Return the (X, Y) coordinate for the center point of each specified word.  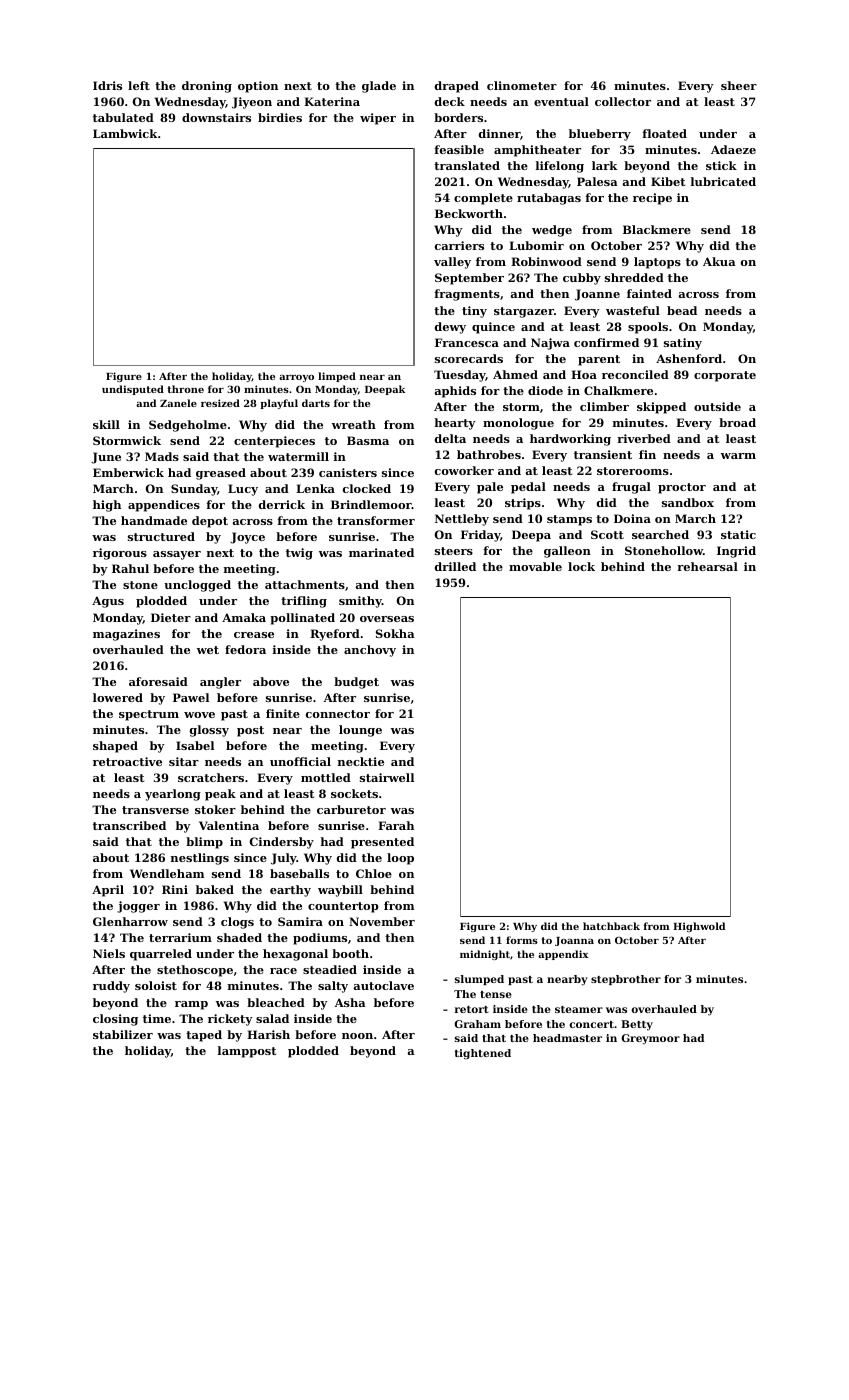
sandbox (688, 502)
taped (204, 1036)
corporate (725, 376)
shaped (115, 747)
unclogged (197, 586)
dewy (450, 328)
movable (535, 566)
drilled (455, 566)
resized (220, 403)
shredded (634, 277)
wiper (378, 119)
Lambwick (125, 133)
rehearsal (707, 566)
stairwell (387, 777)
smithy (360, 602)
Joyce (247, 538)
